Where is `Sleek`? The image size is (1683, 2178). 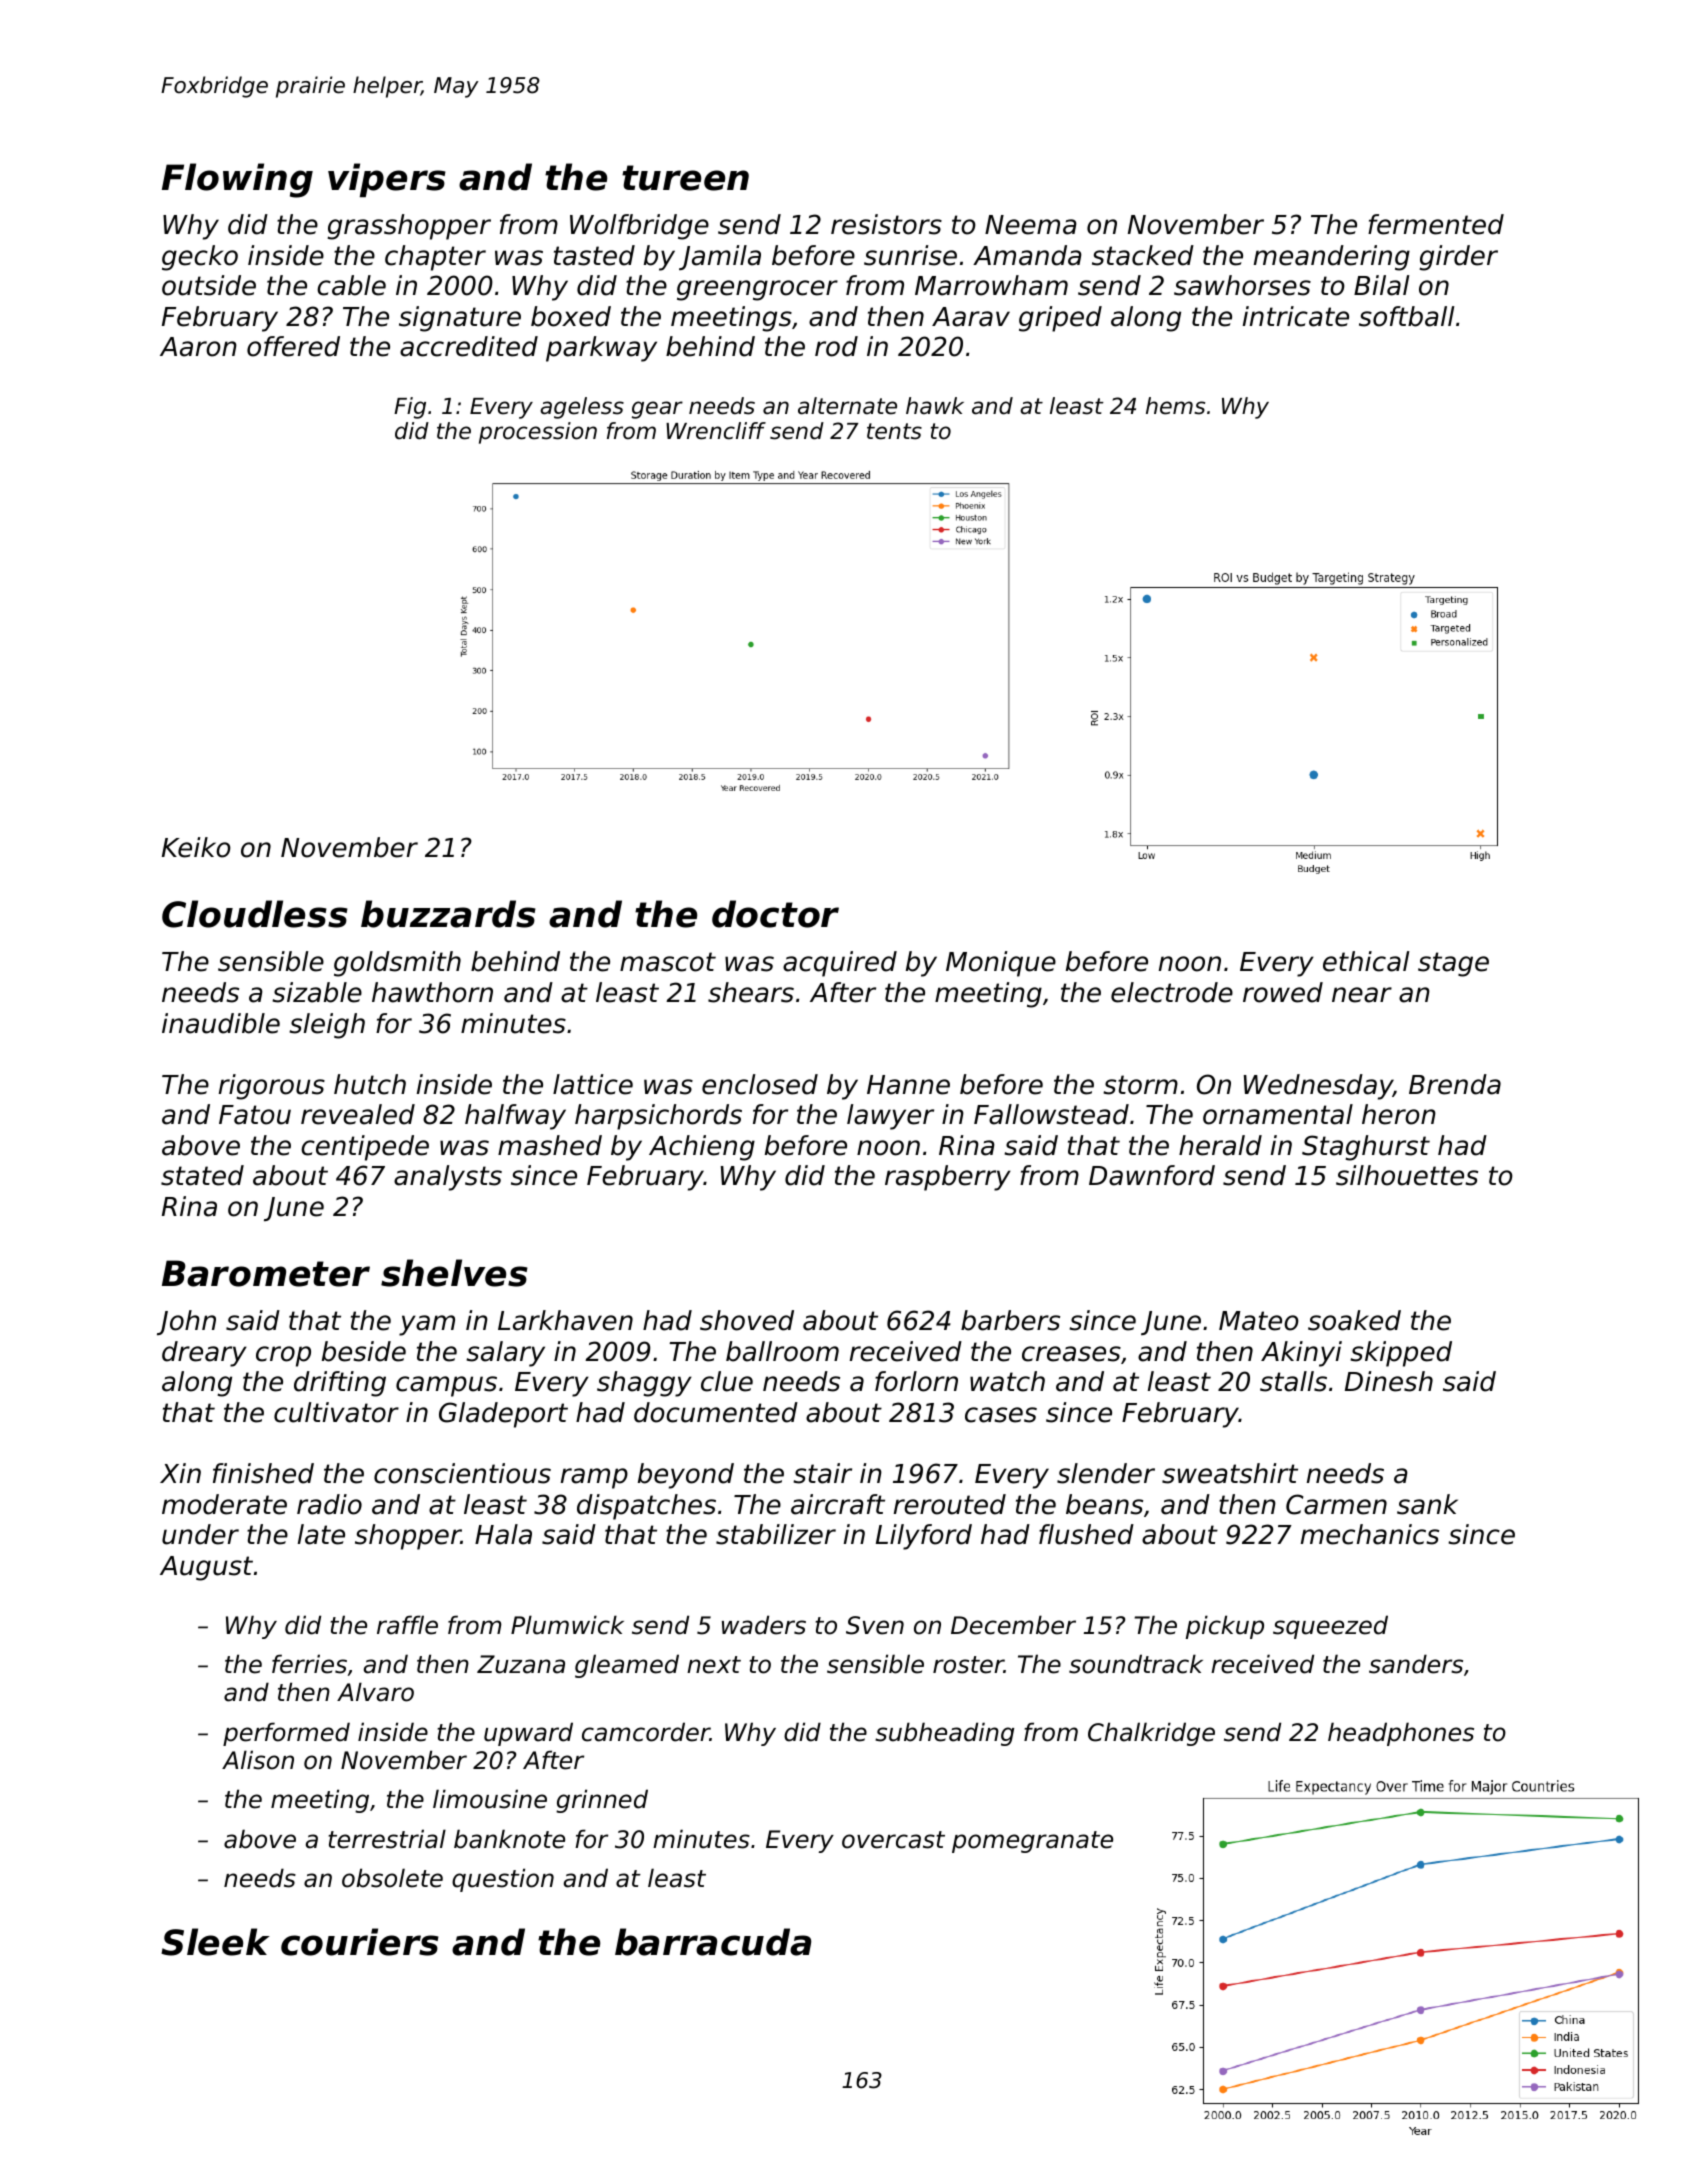
Sleek is located at coordinates (215, 1942).
